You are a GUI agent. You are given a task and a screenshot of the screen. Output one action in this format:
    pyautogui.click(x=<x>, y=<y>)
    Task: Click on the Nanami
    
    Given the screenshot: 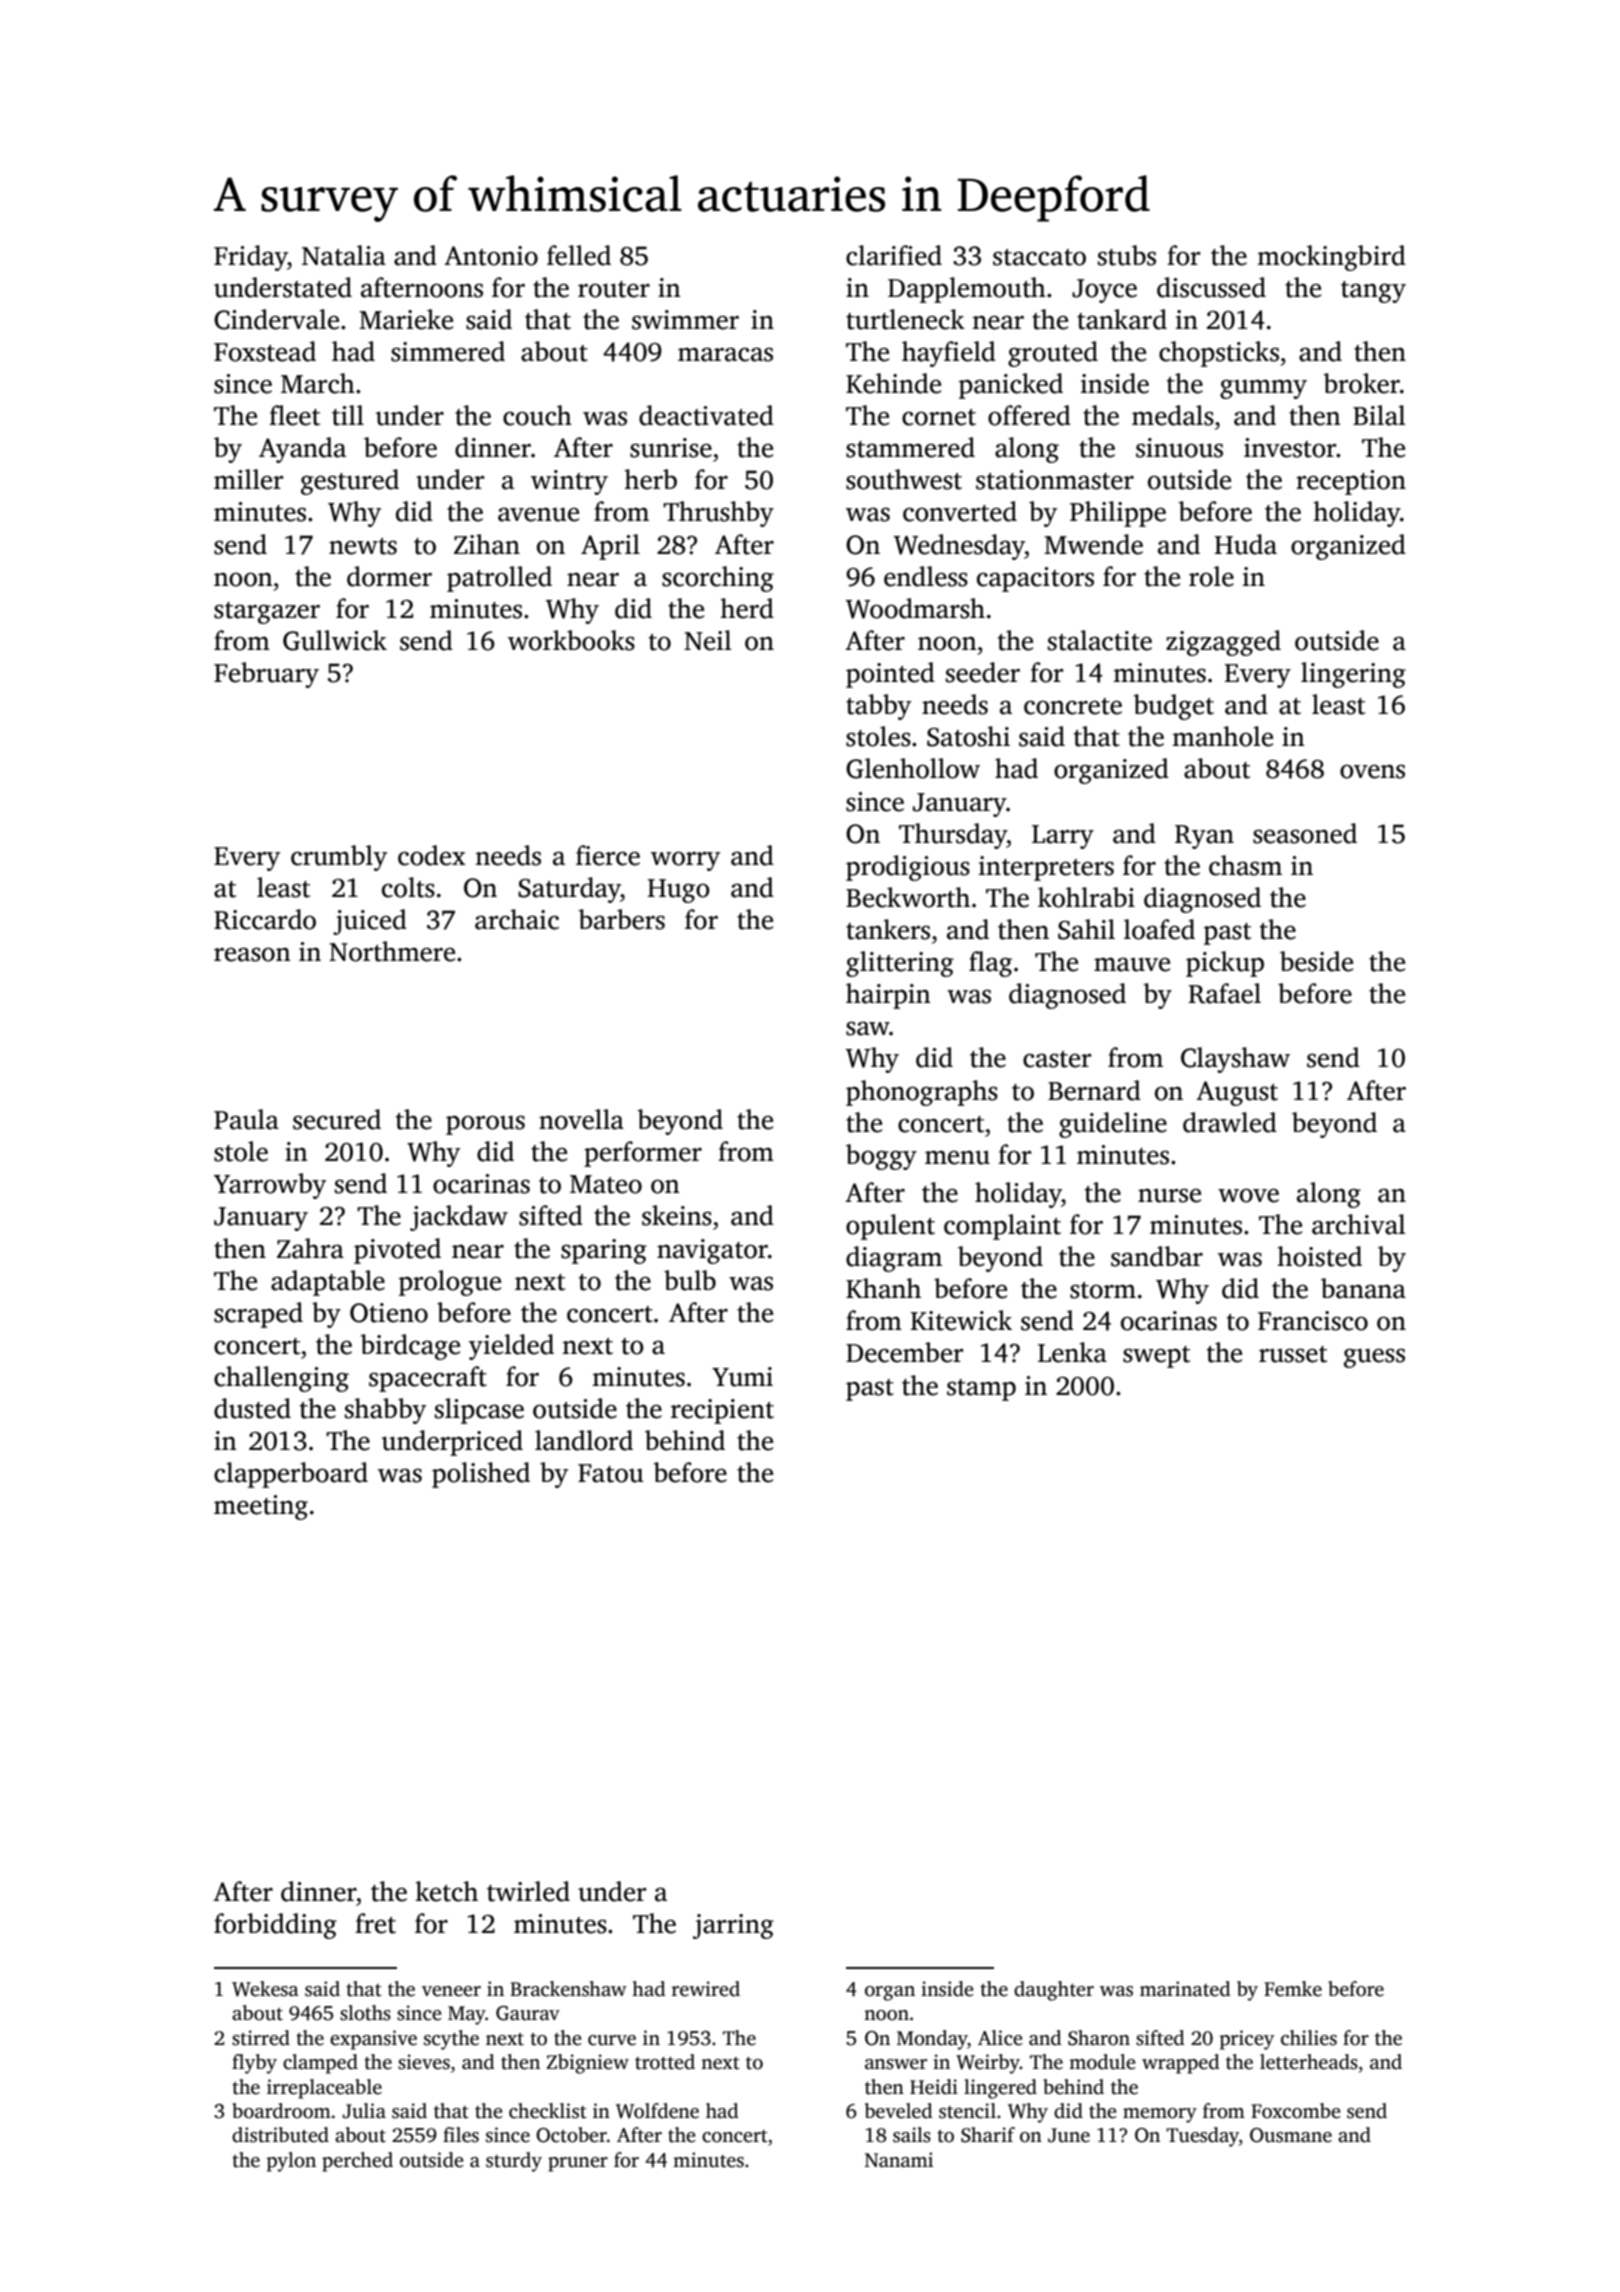 What is the action you would take?
    pyautogui.click(x=899, y=2160)
